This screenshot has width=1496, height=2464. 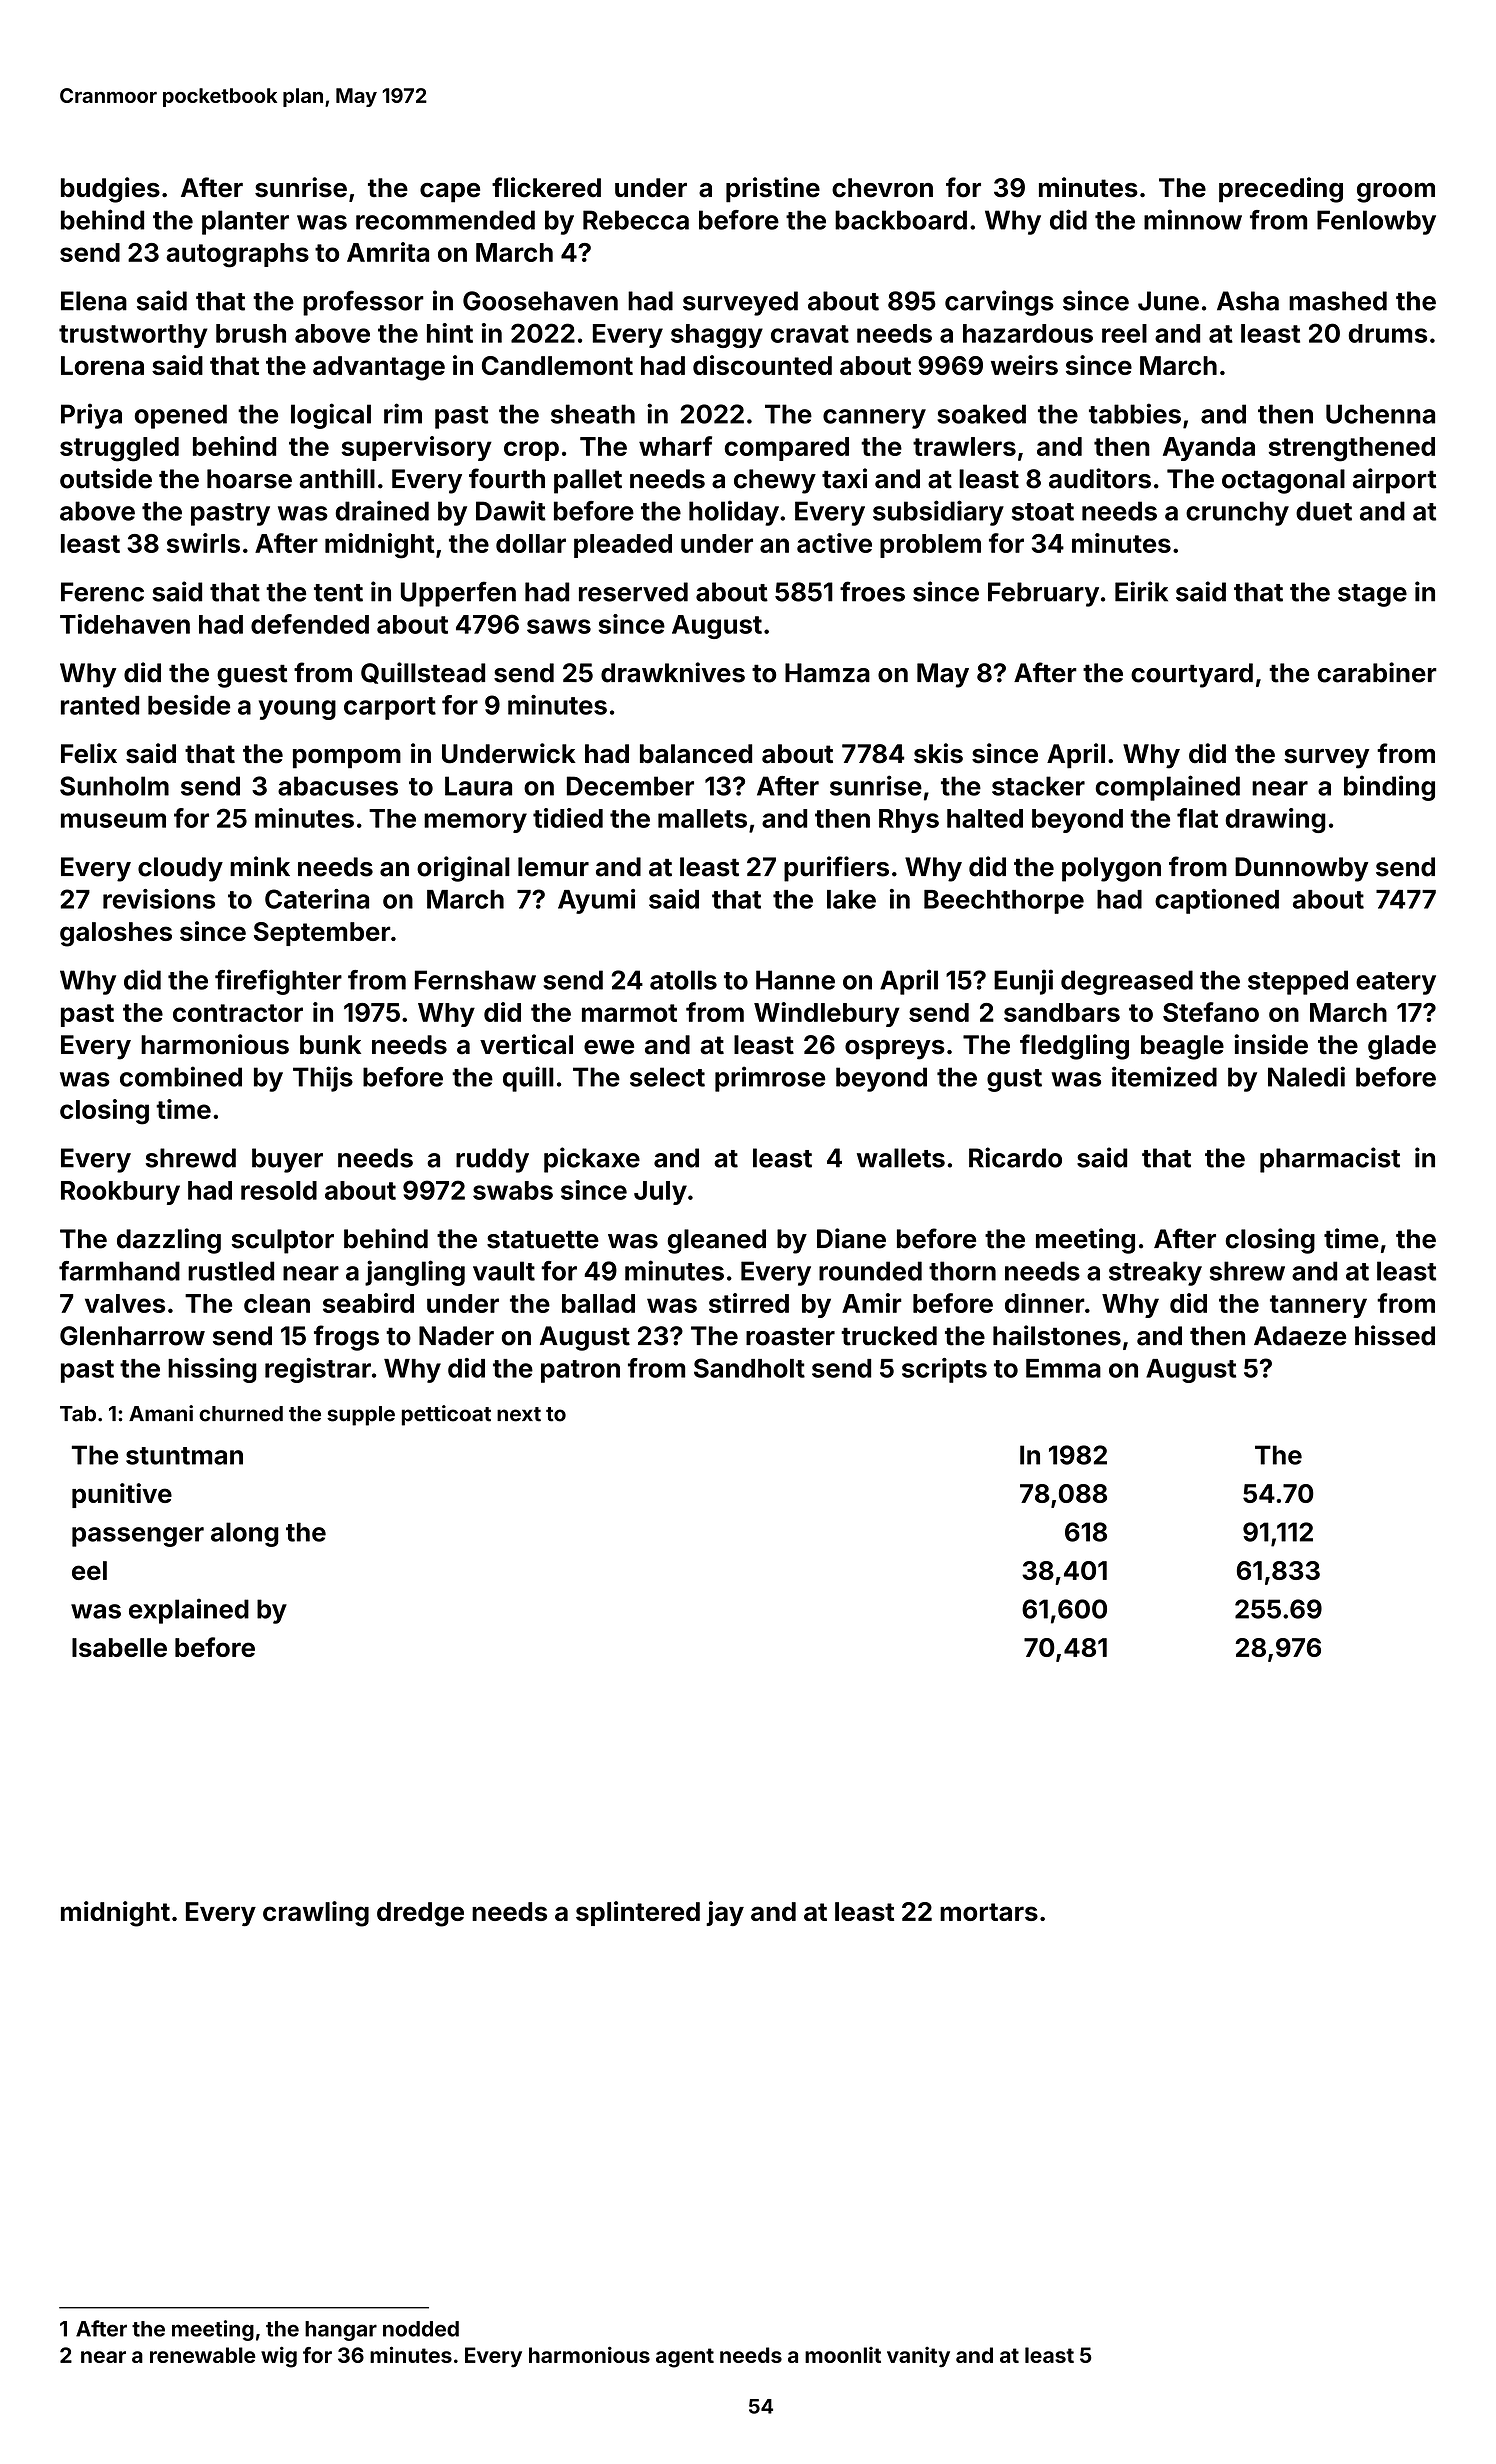 I want to click on galoshes, so click(x=116, y=934).
